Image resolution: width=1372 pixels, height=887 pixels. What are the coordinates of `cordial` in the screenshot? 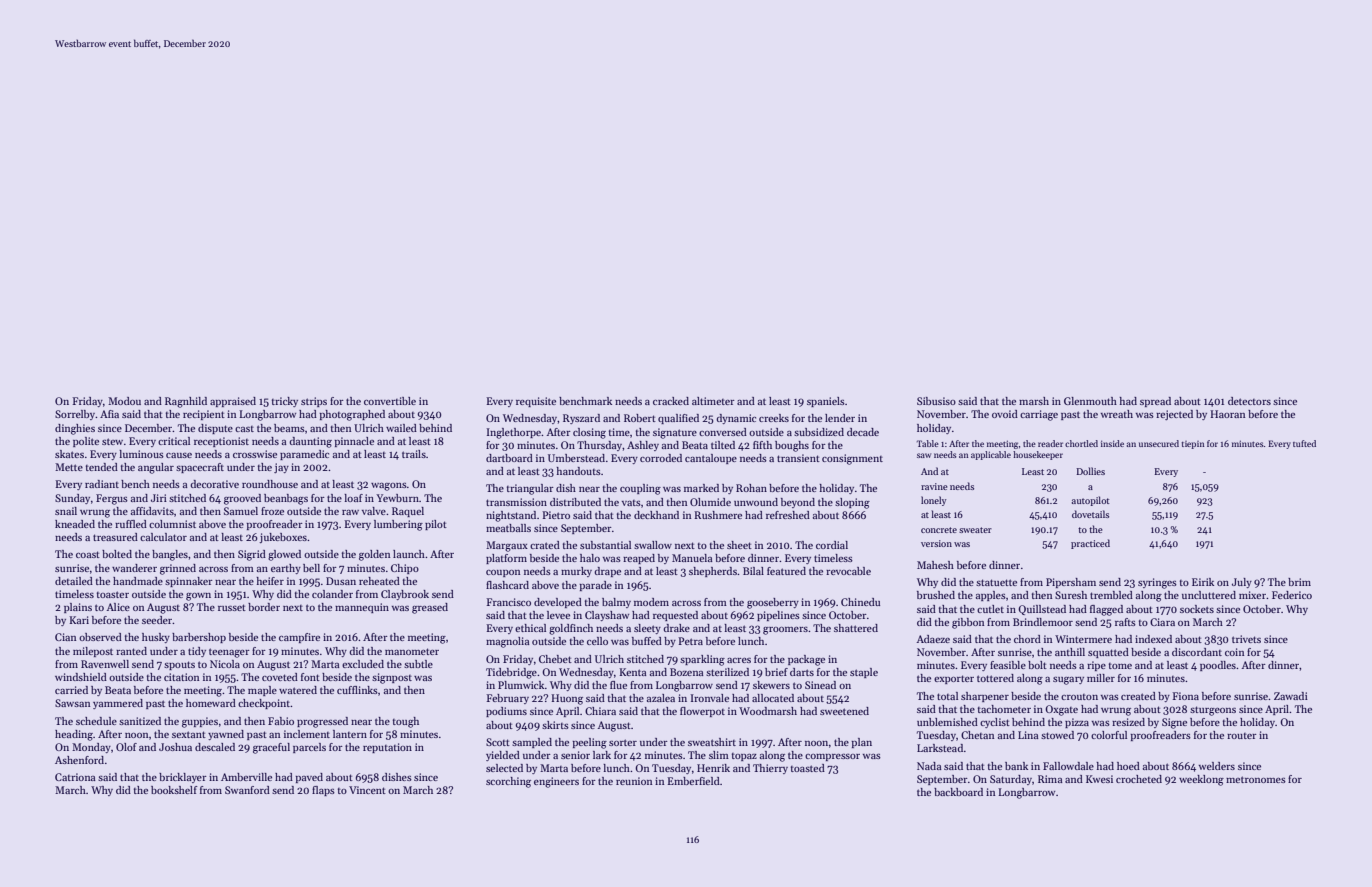 It's located at (832, 545).
